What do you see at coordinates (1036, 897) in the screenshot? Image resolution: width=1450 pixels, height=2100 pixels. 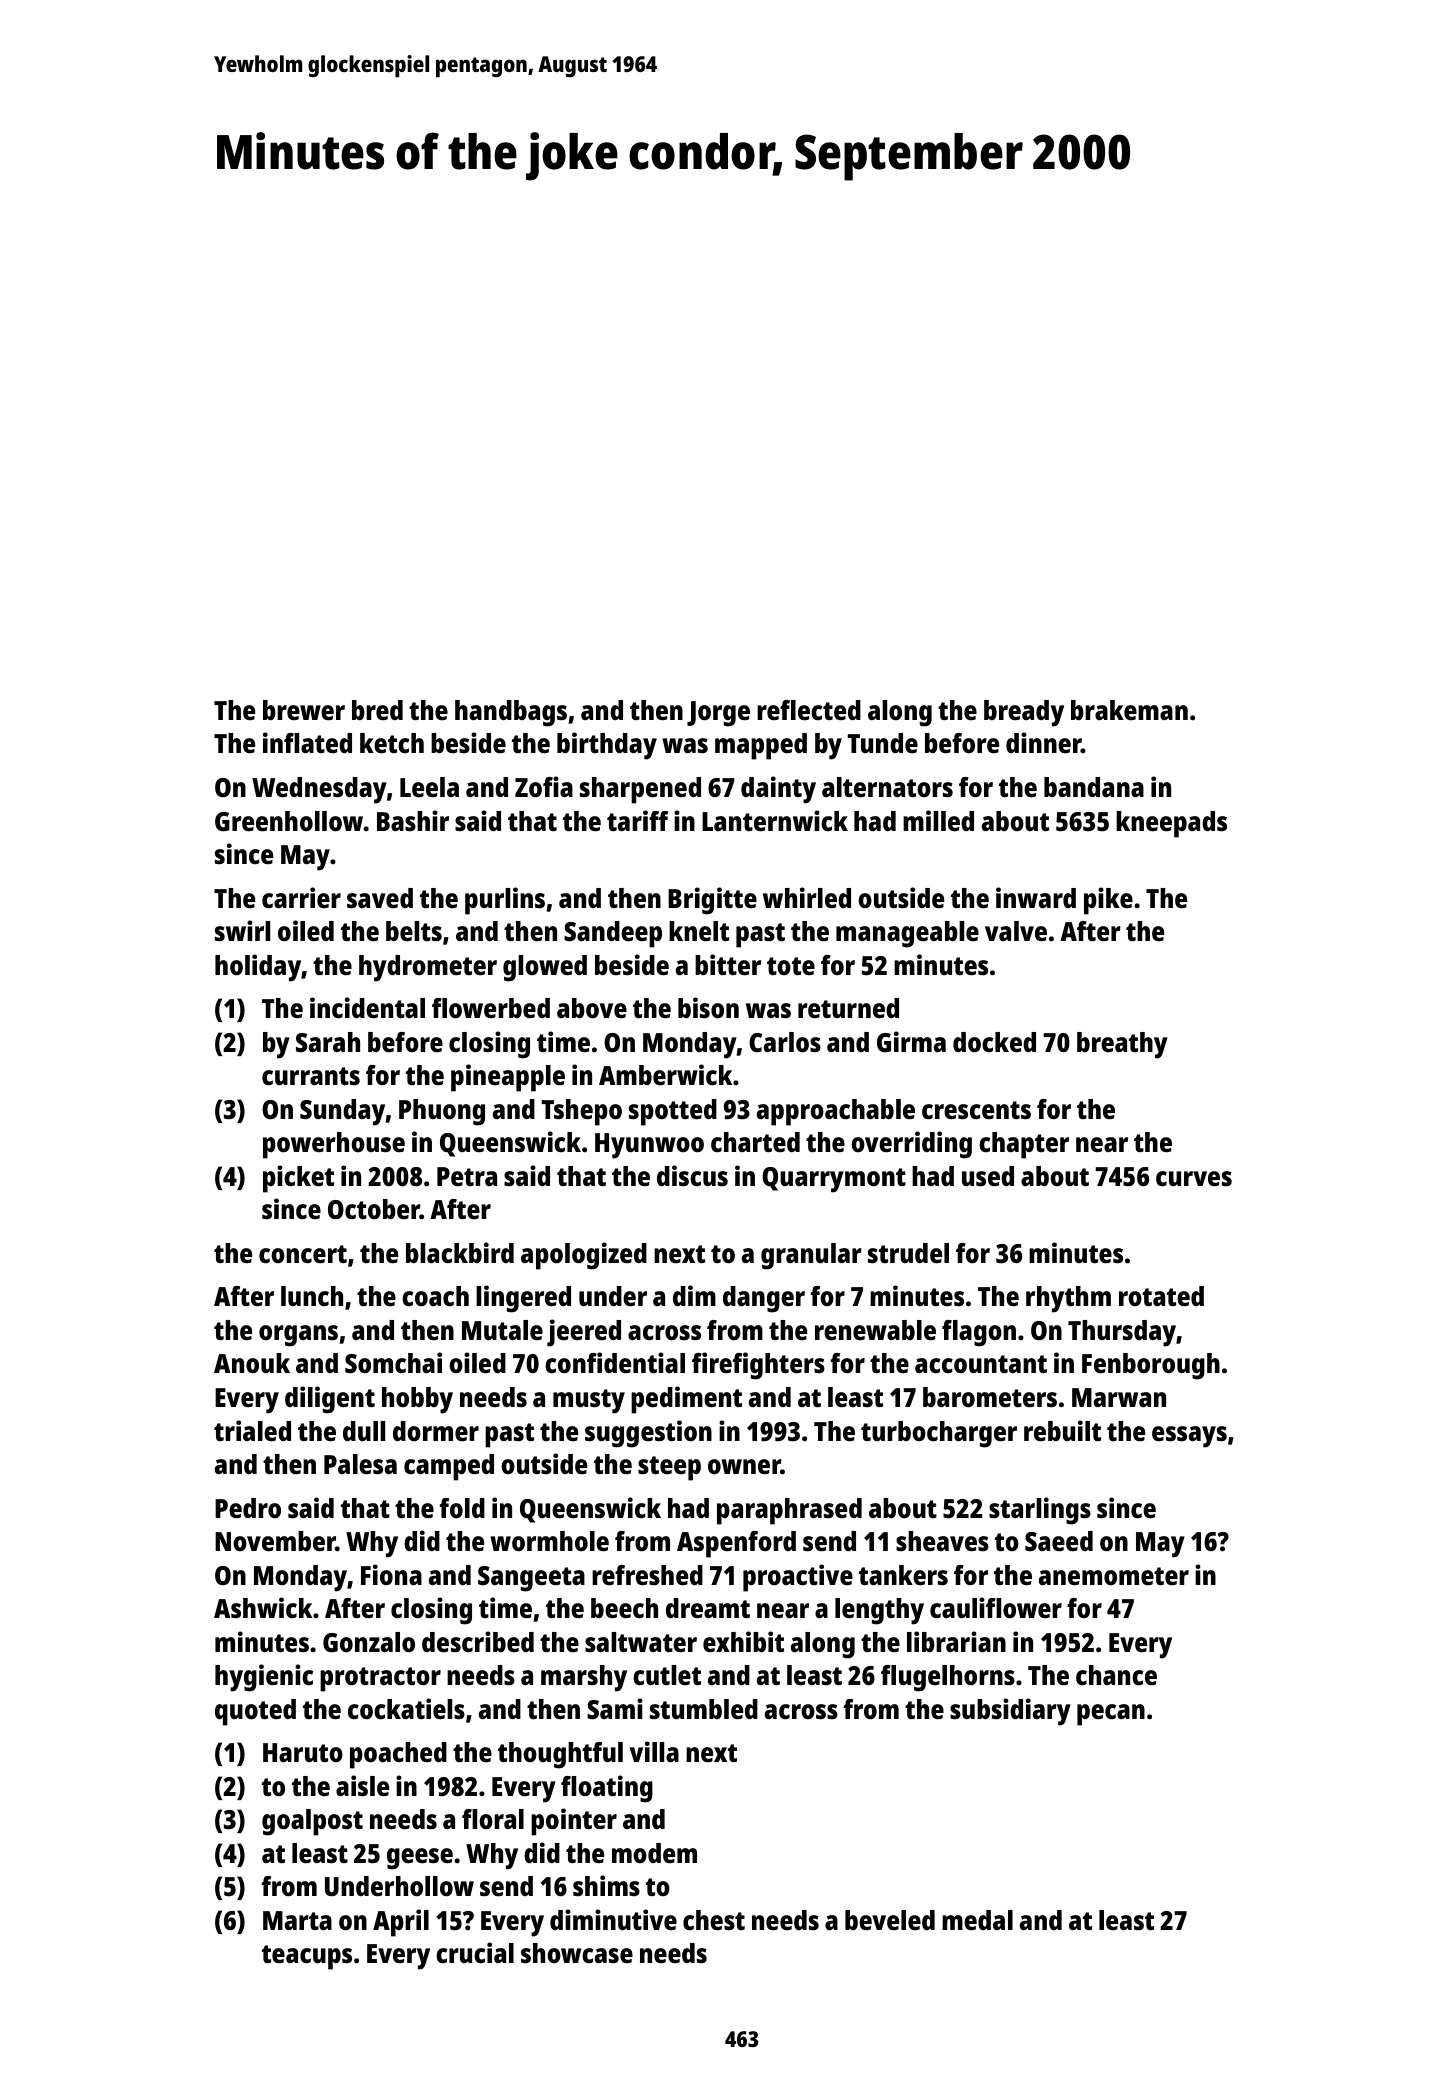 I see `inward` at bounding box center [1036, 897].
